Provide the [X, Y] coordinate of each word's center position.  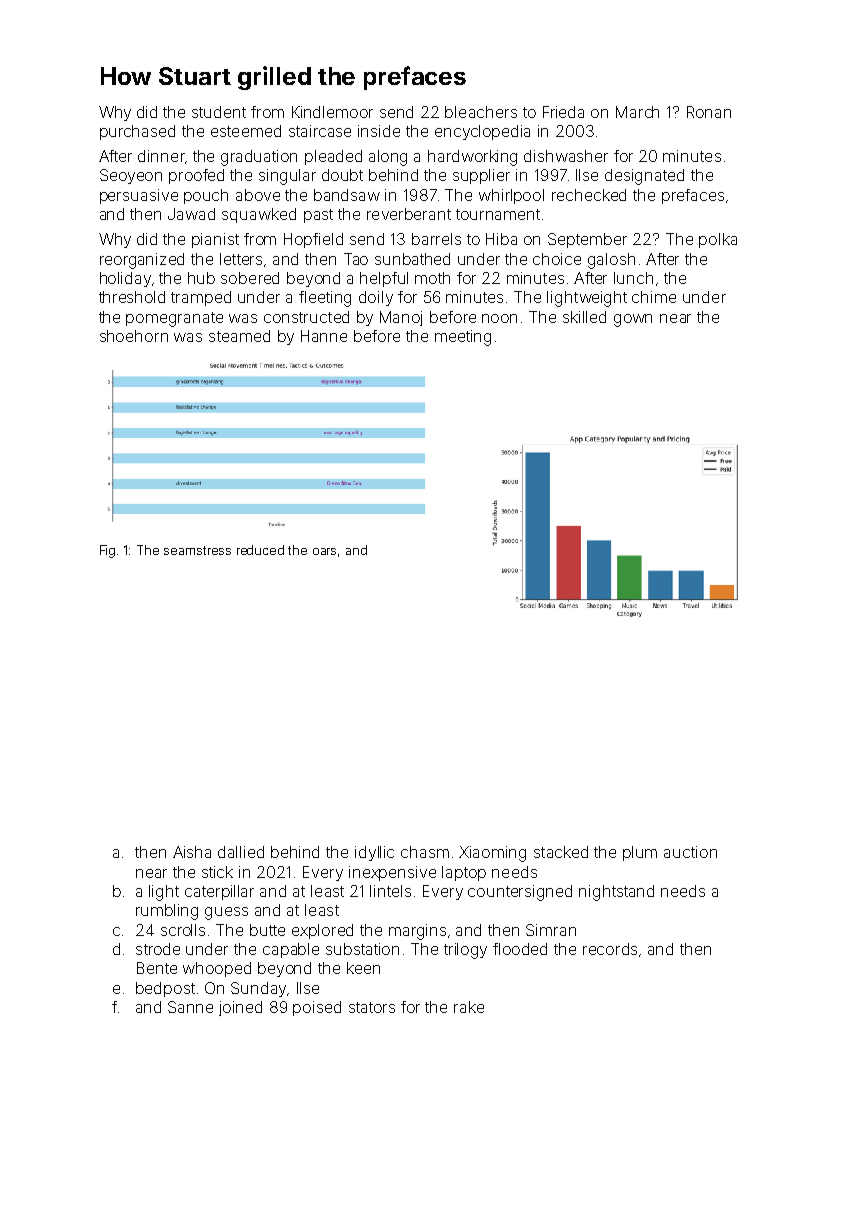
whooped [217, 969]
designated [644, 177]
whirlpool [511, 196]
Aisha [192, 852]
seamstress [197, 550]
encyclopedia [482, 132]
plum [640, 853]
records [610, 949]
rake [469, 1007]
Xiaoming [492, 854]
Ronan [709, 112]
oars [324, 551]
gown [633, 320]
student [219, 112]
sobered [250, 278]
